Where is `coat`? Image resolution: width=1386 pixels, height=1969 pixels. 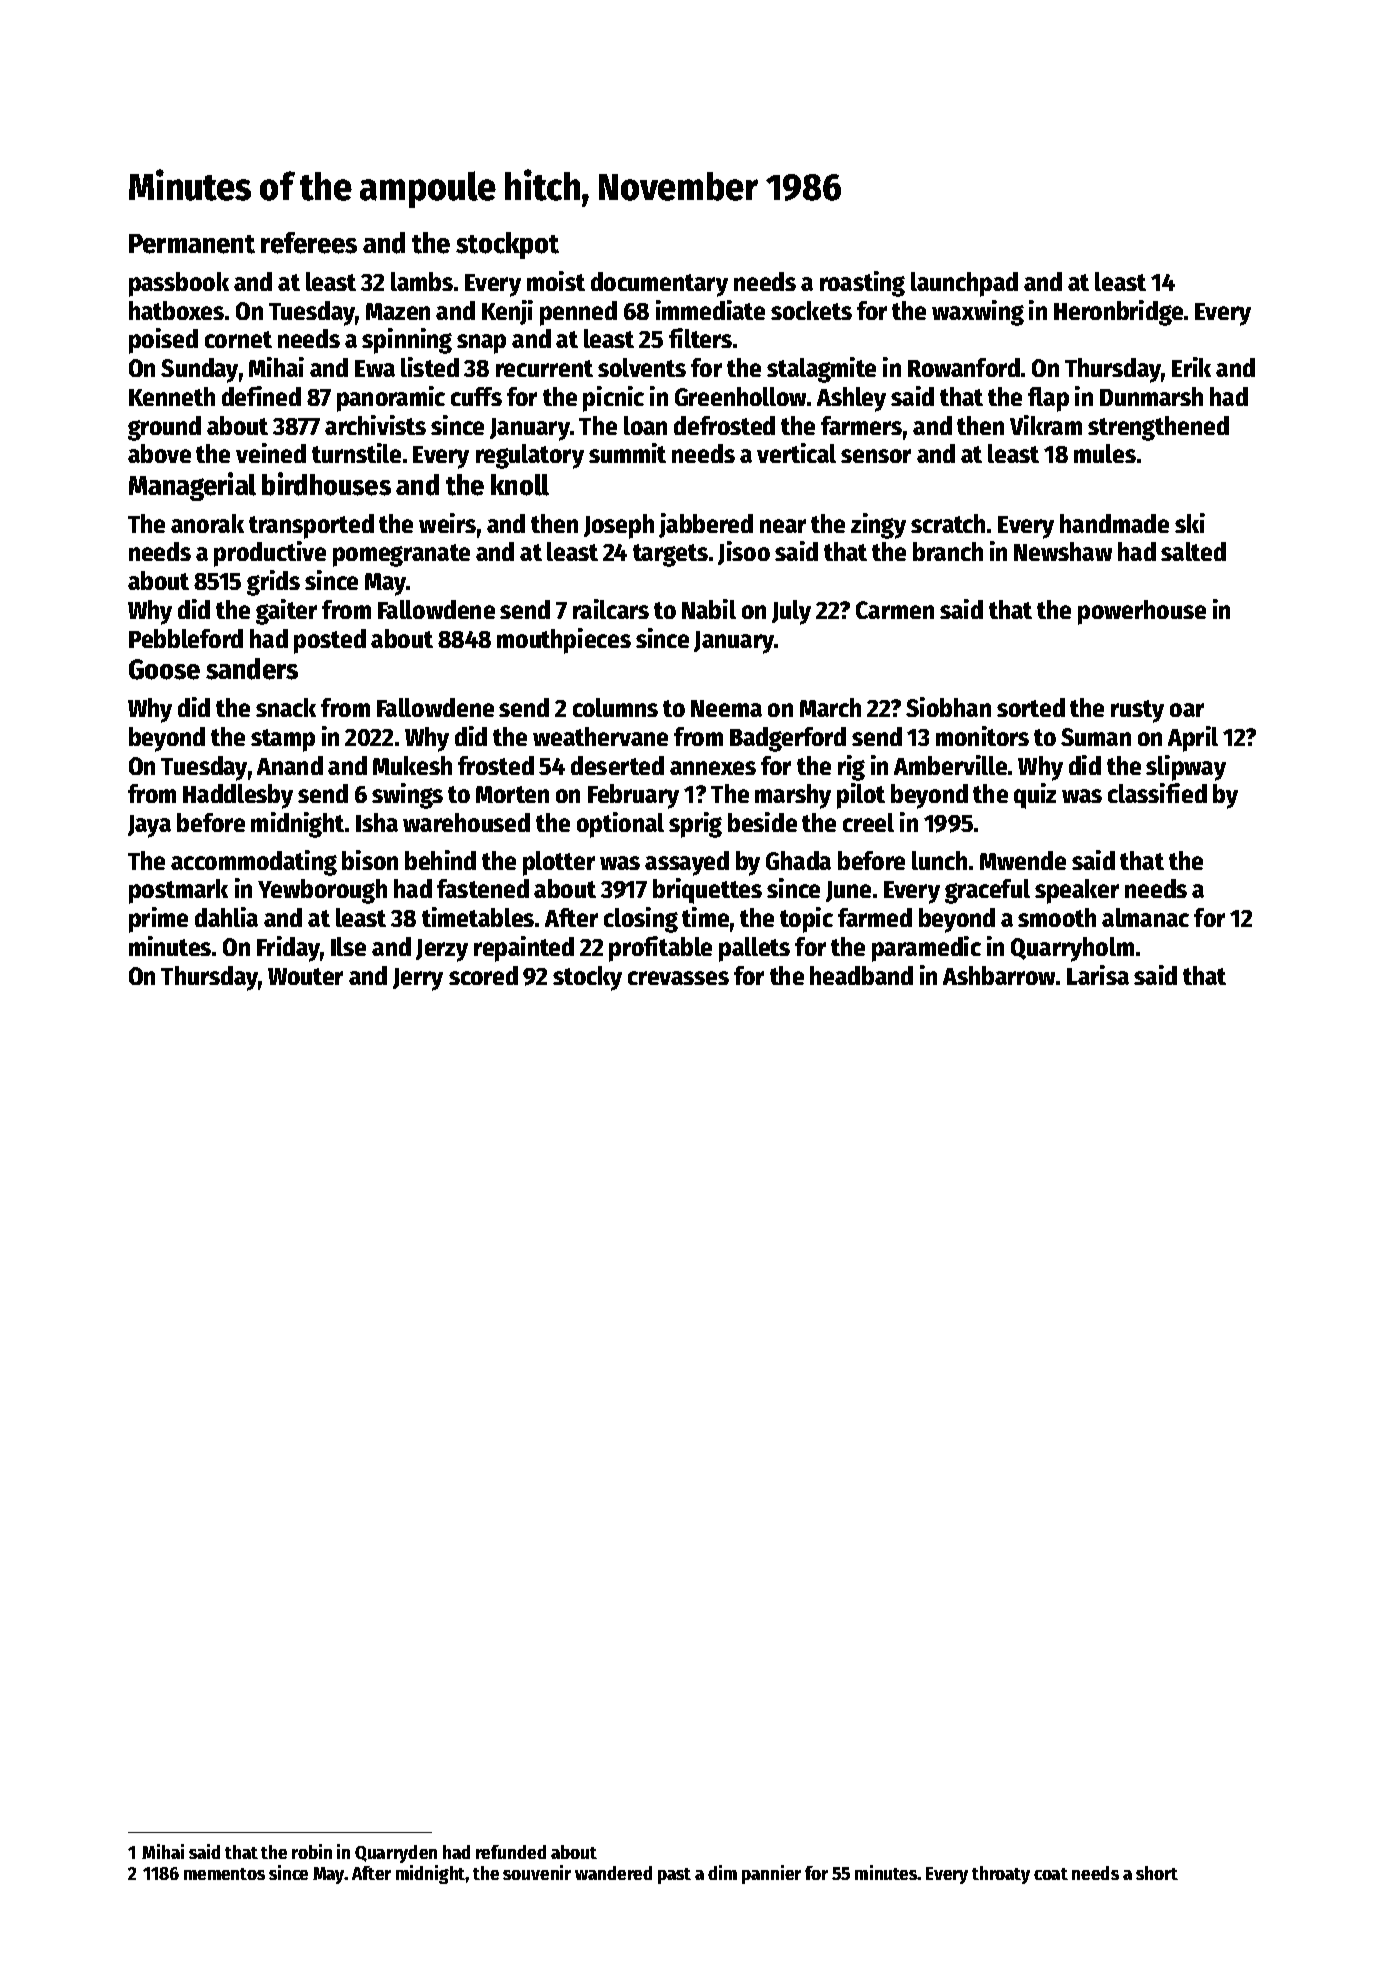
coat is located at coordinates (1051, 1874).
